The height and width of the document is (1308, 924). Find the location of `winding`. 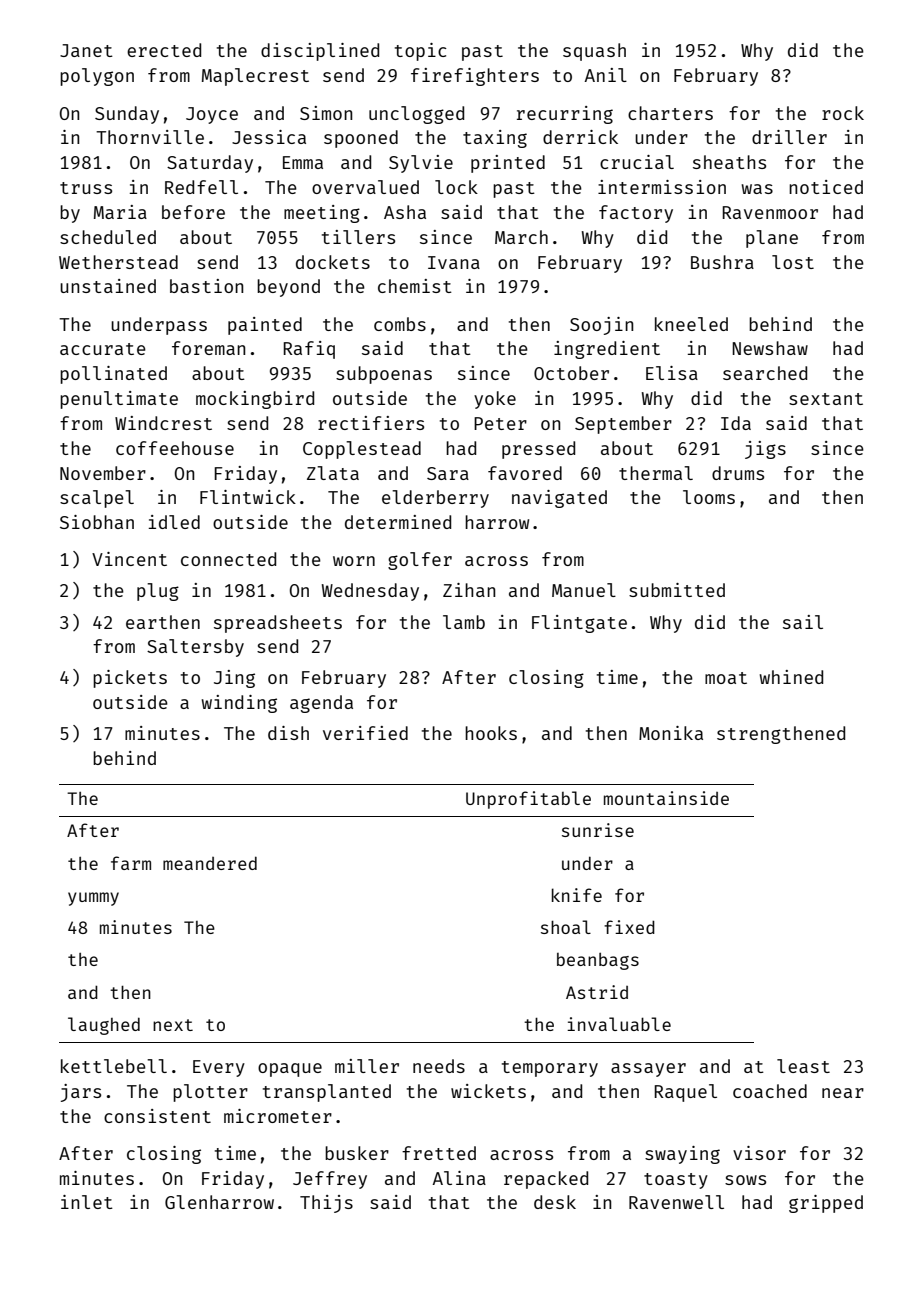

winding is located at coordinates (239, 704).
